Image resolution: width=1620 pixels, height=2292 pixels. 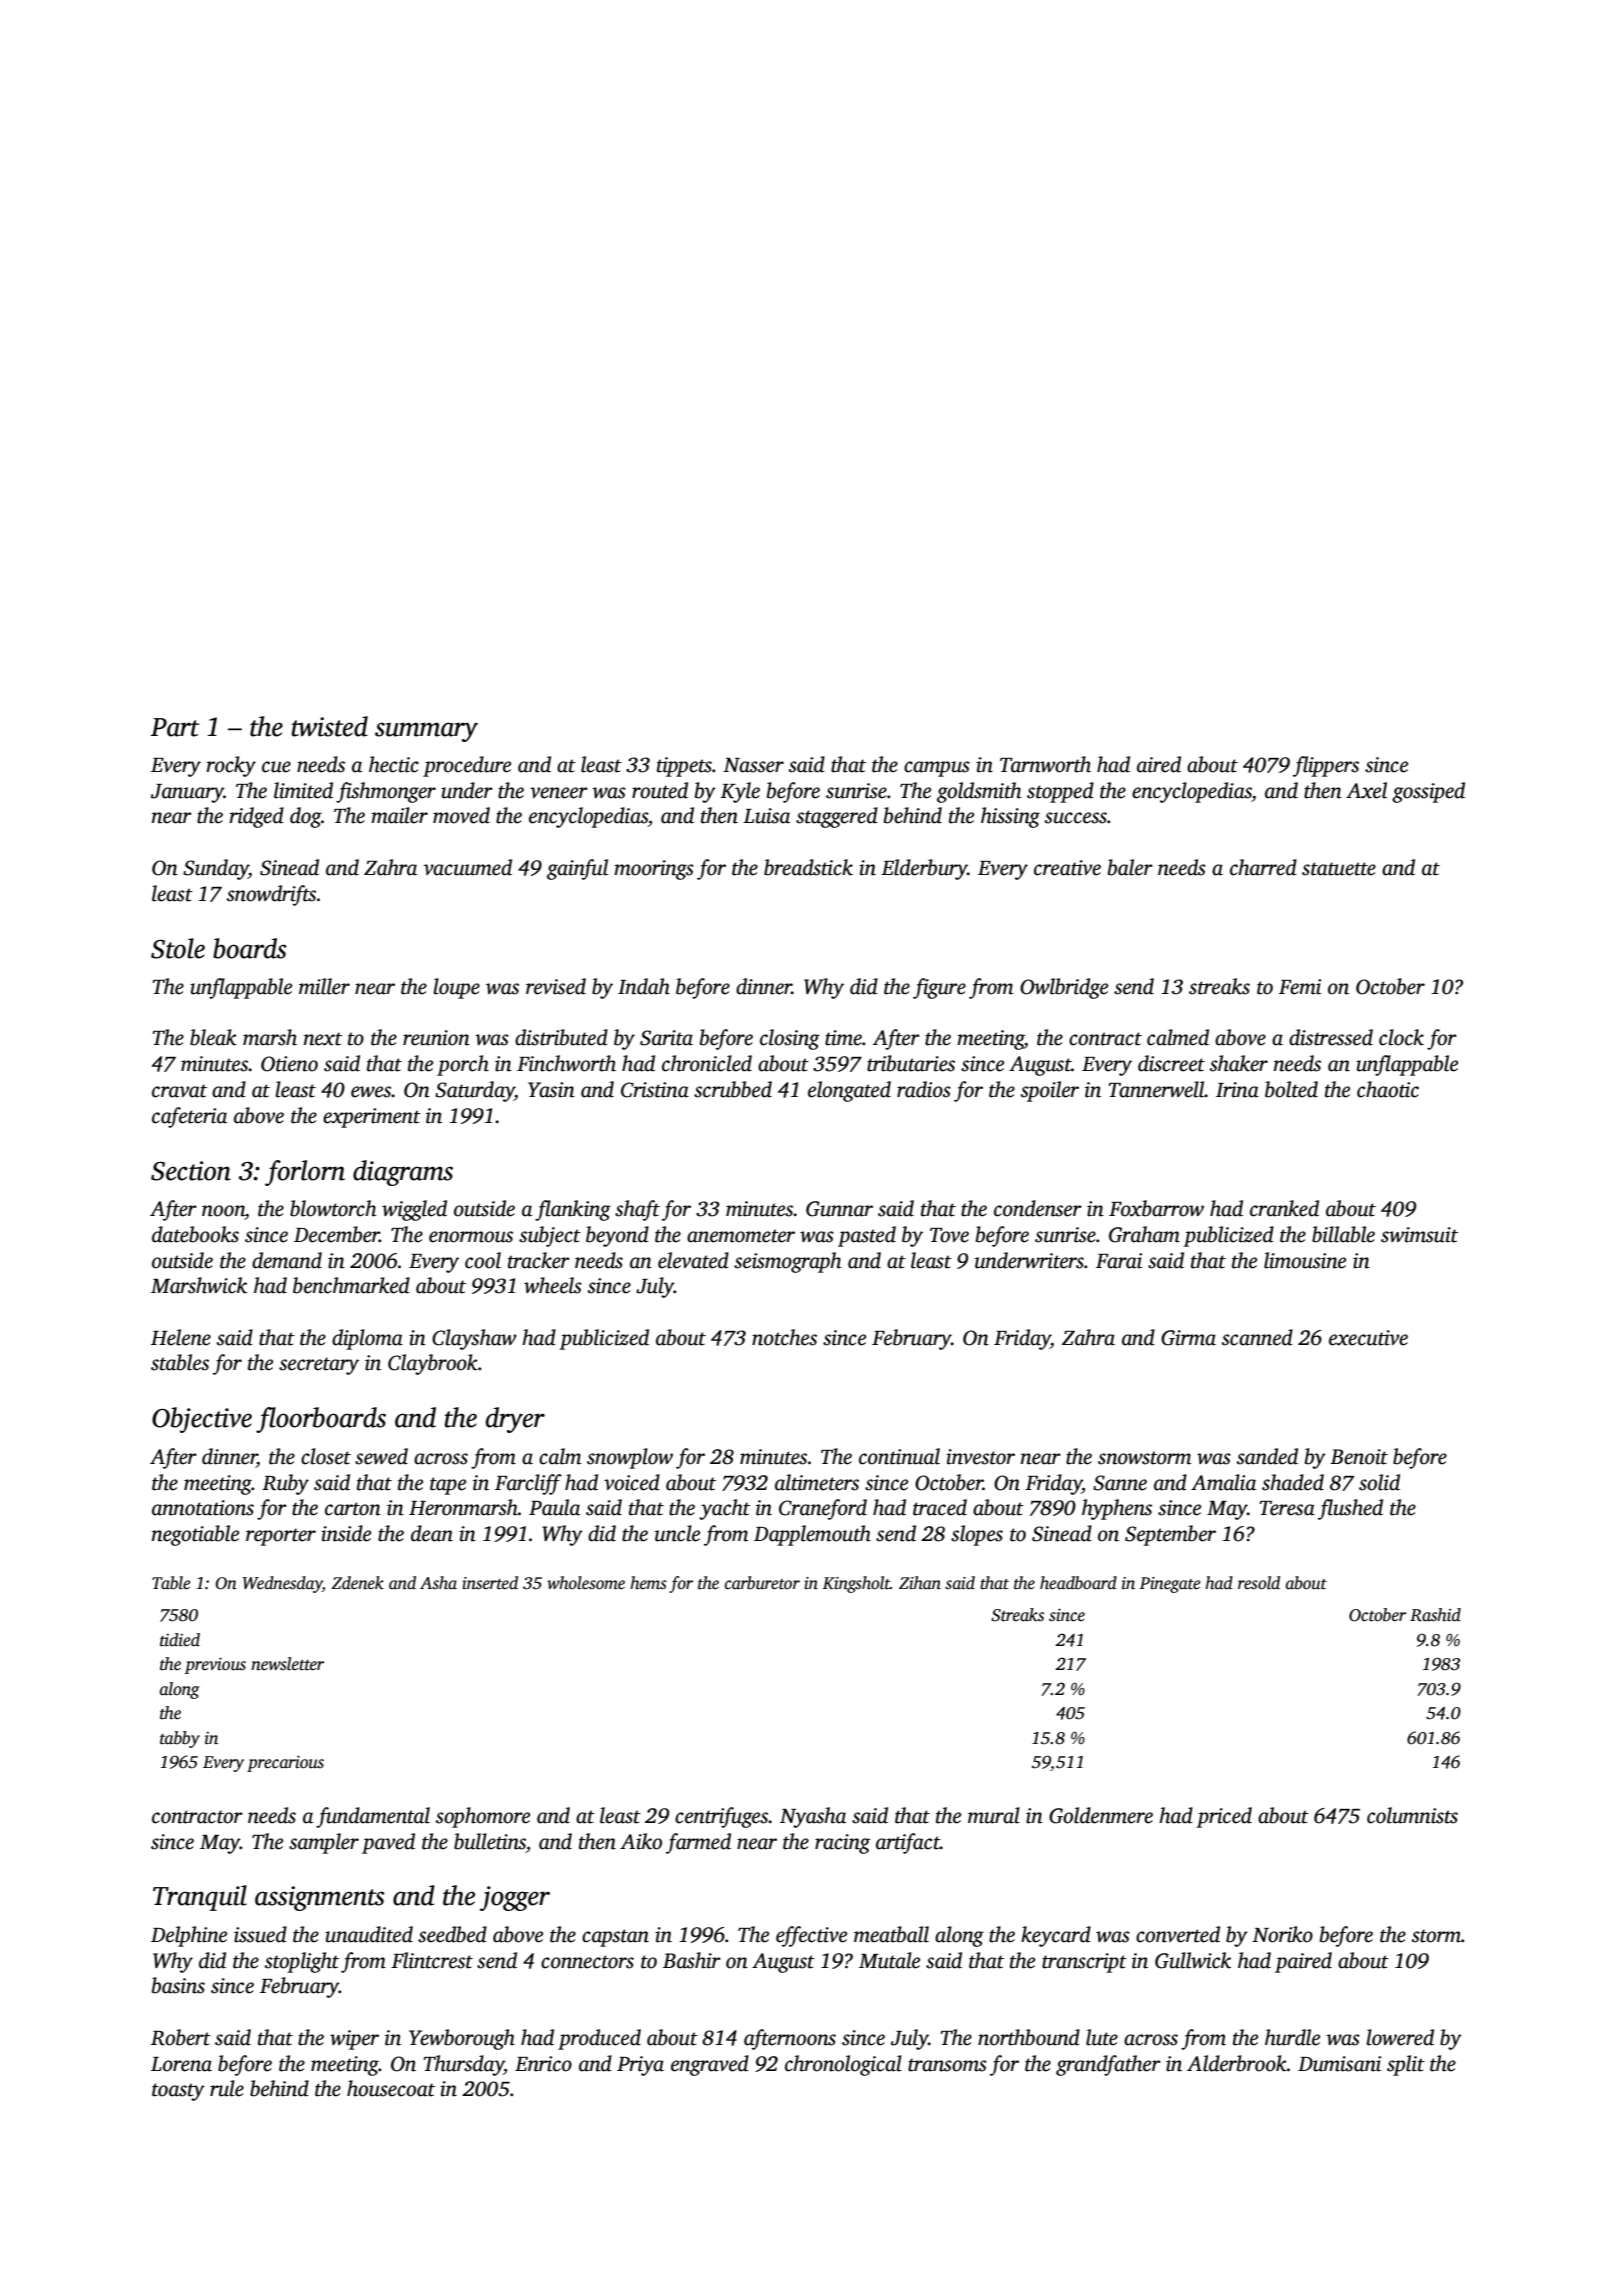 What do you see at coordinates (1339, 2064) in the page?
I see `Dumisani` at bounding box center [1339, 2064].
